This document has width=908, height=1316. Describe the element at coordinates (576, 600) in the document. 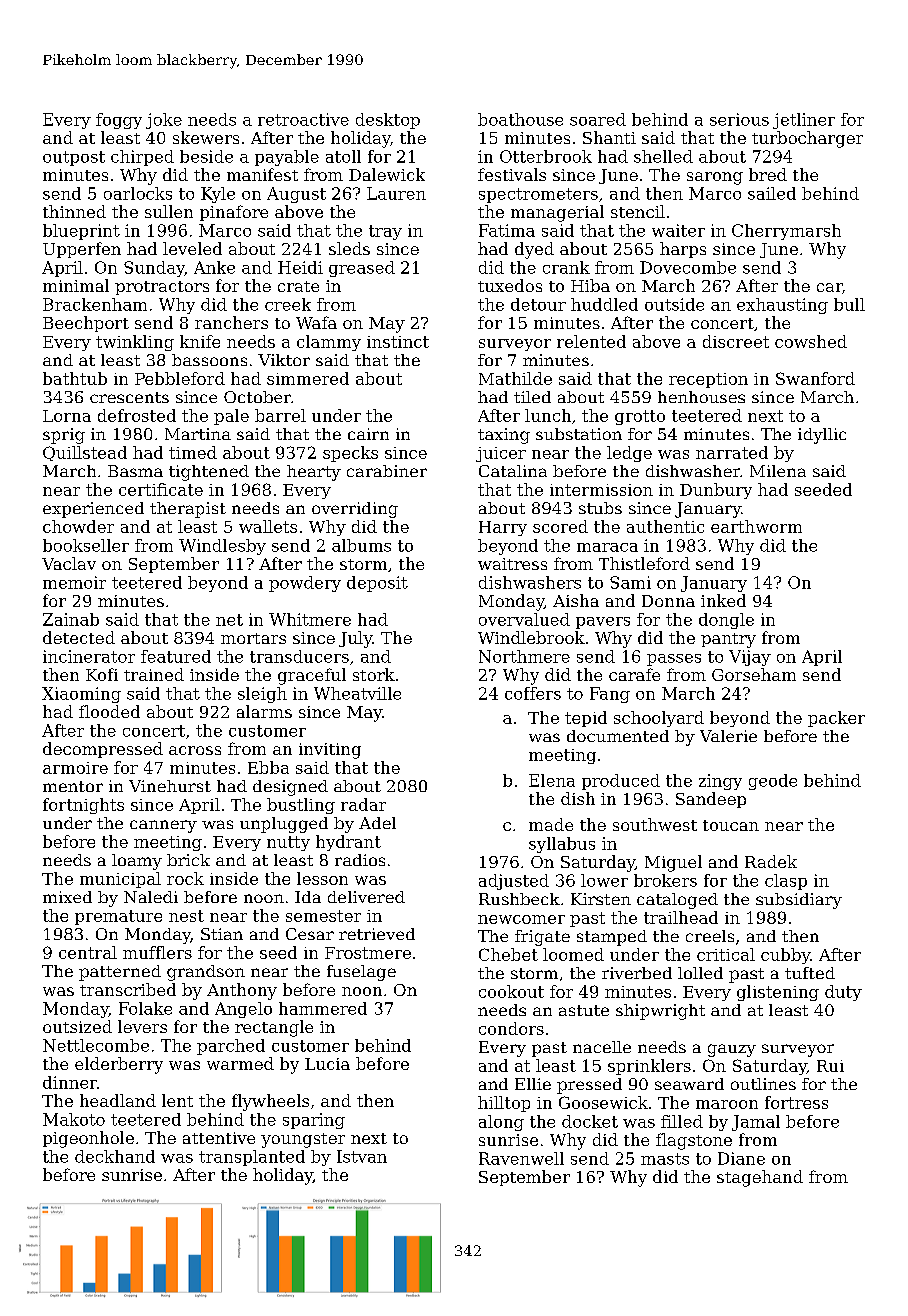

I see `Aisha` at that location.
